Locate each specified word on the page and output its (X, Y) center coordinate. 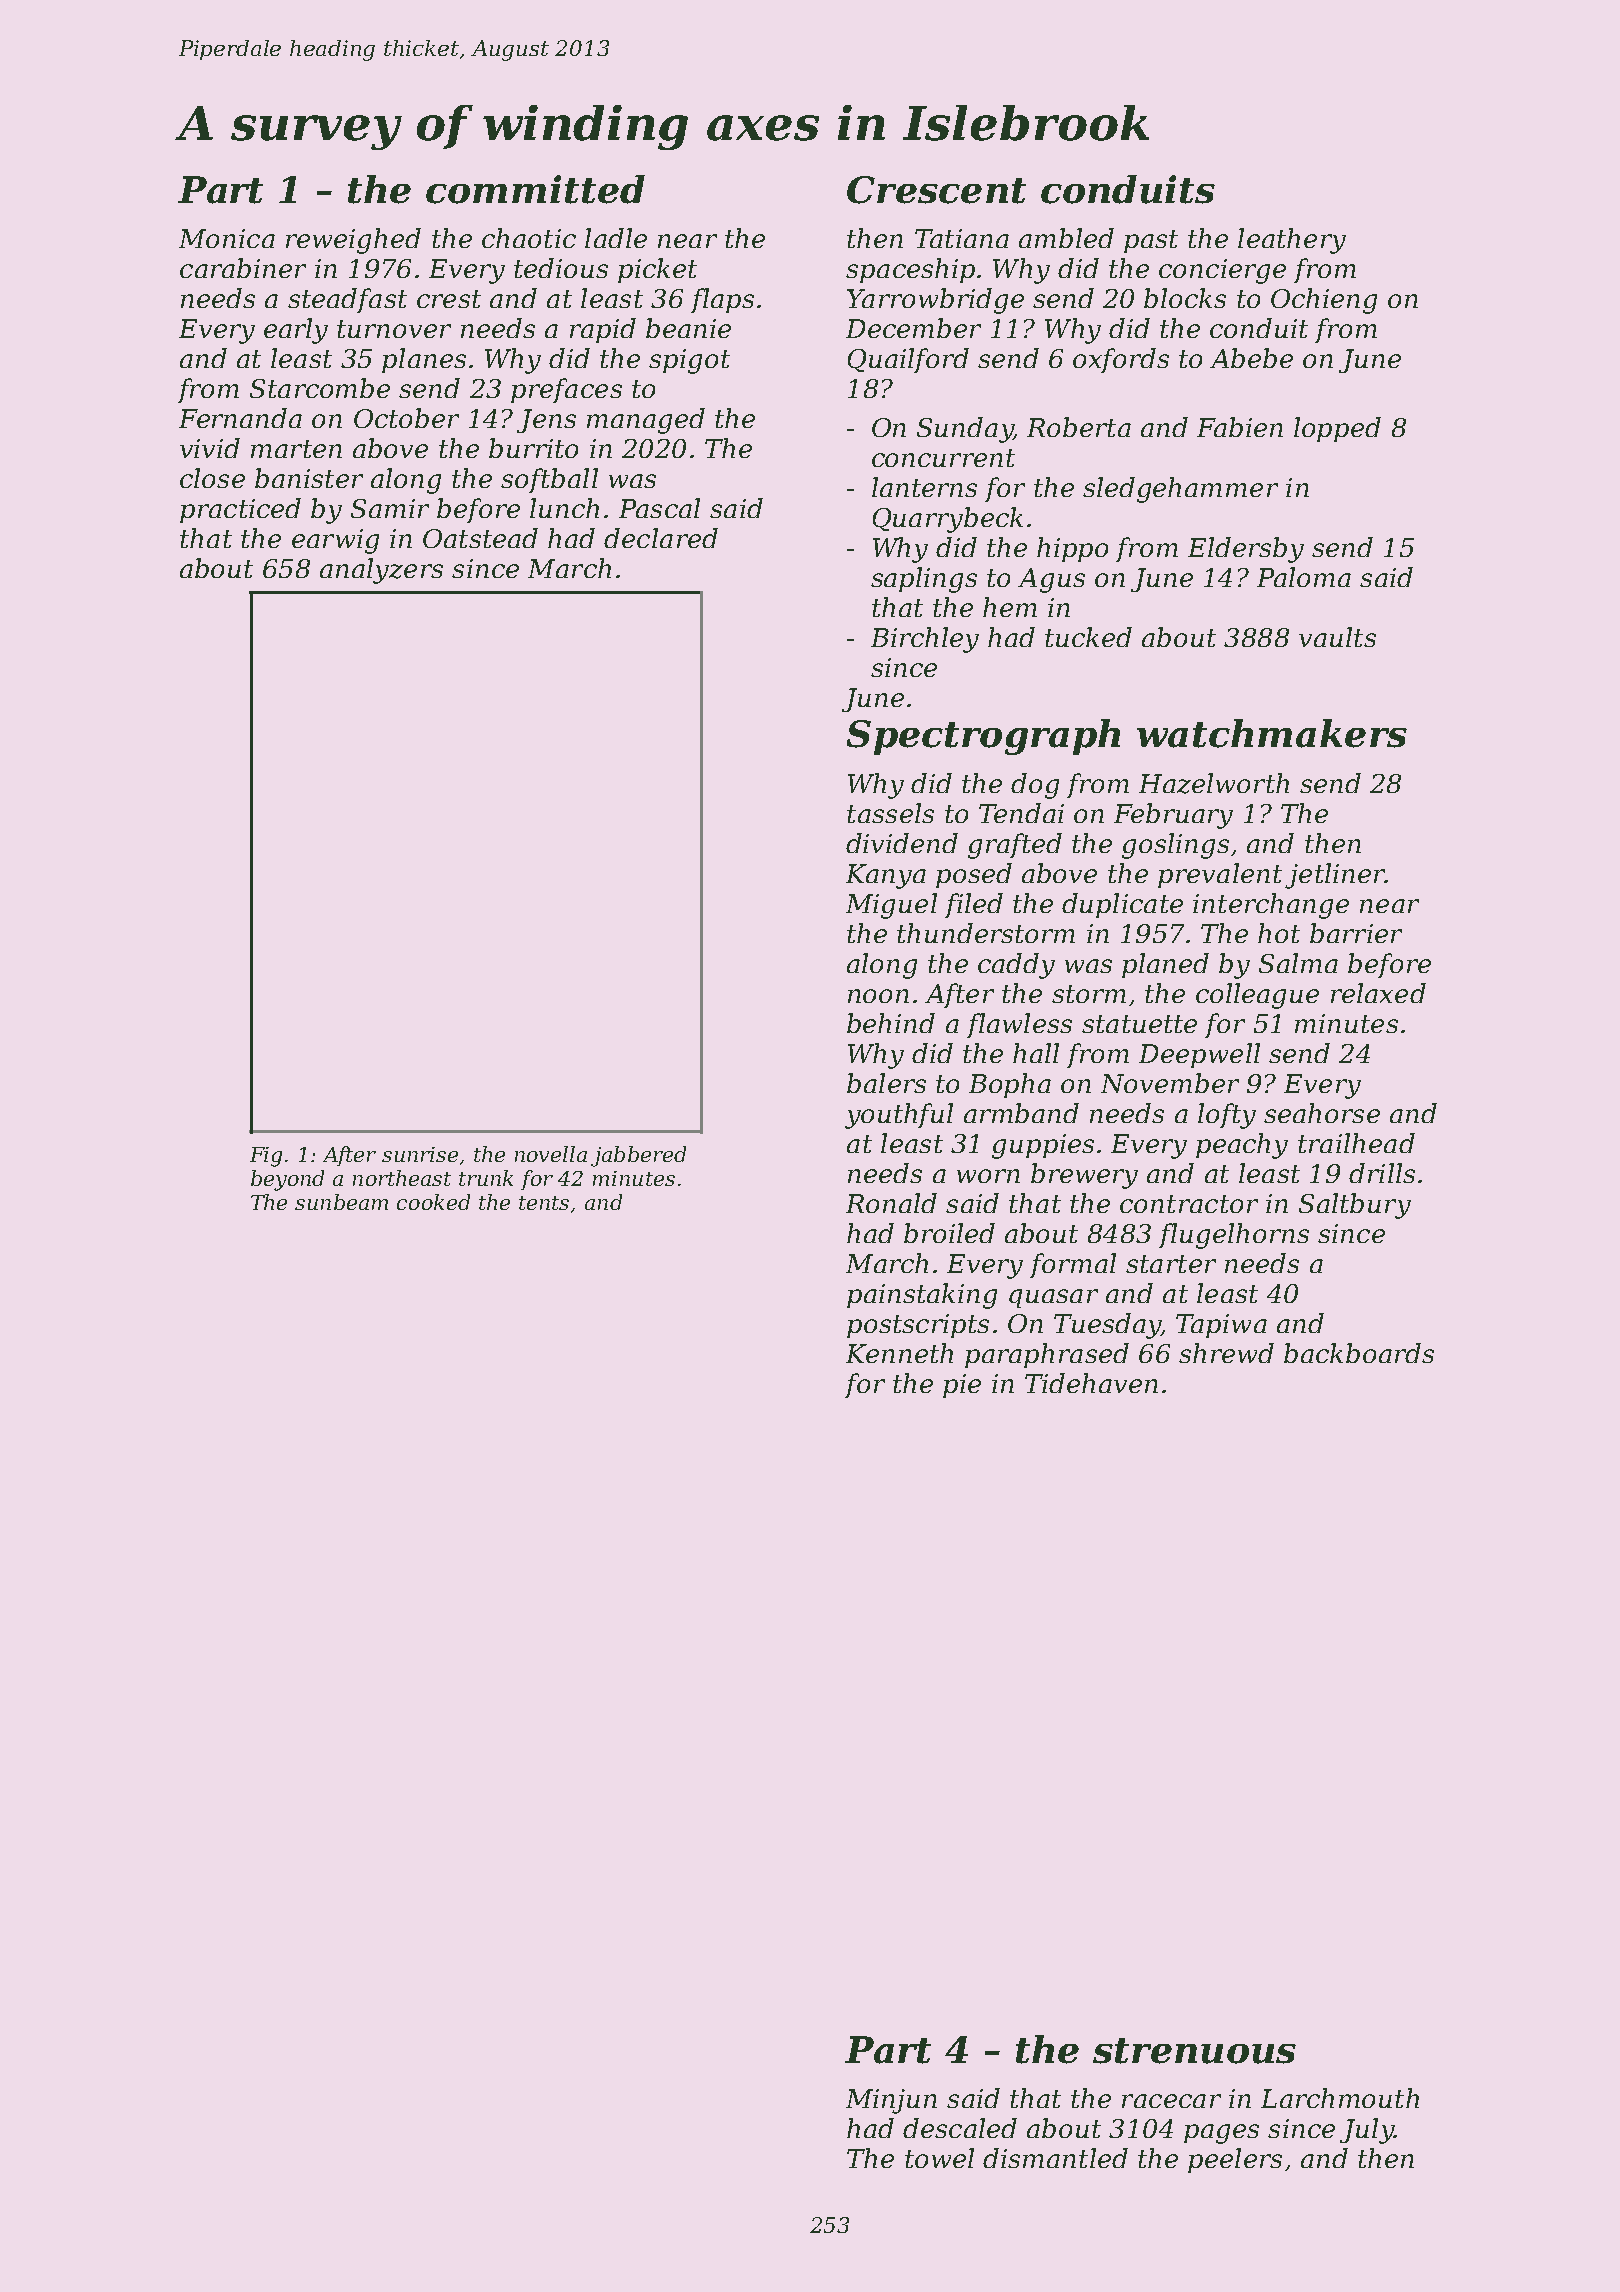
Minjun (891, 2101)
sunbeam (341, 1202)
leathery (1292, 241)
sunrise (420, 1154)
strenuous (1194, 2051)
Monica (227, 238)
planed (1165, 965)
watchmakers (1272, 733)
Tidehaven (1091, 1383)
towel (939, 2158)
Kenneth (899, 1353)
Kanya (886, 876)
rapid (603, 330)
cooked (433, 1202)
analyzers (381, 571)
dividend (902, 843)
